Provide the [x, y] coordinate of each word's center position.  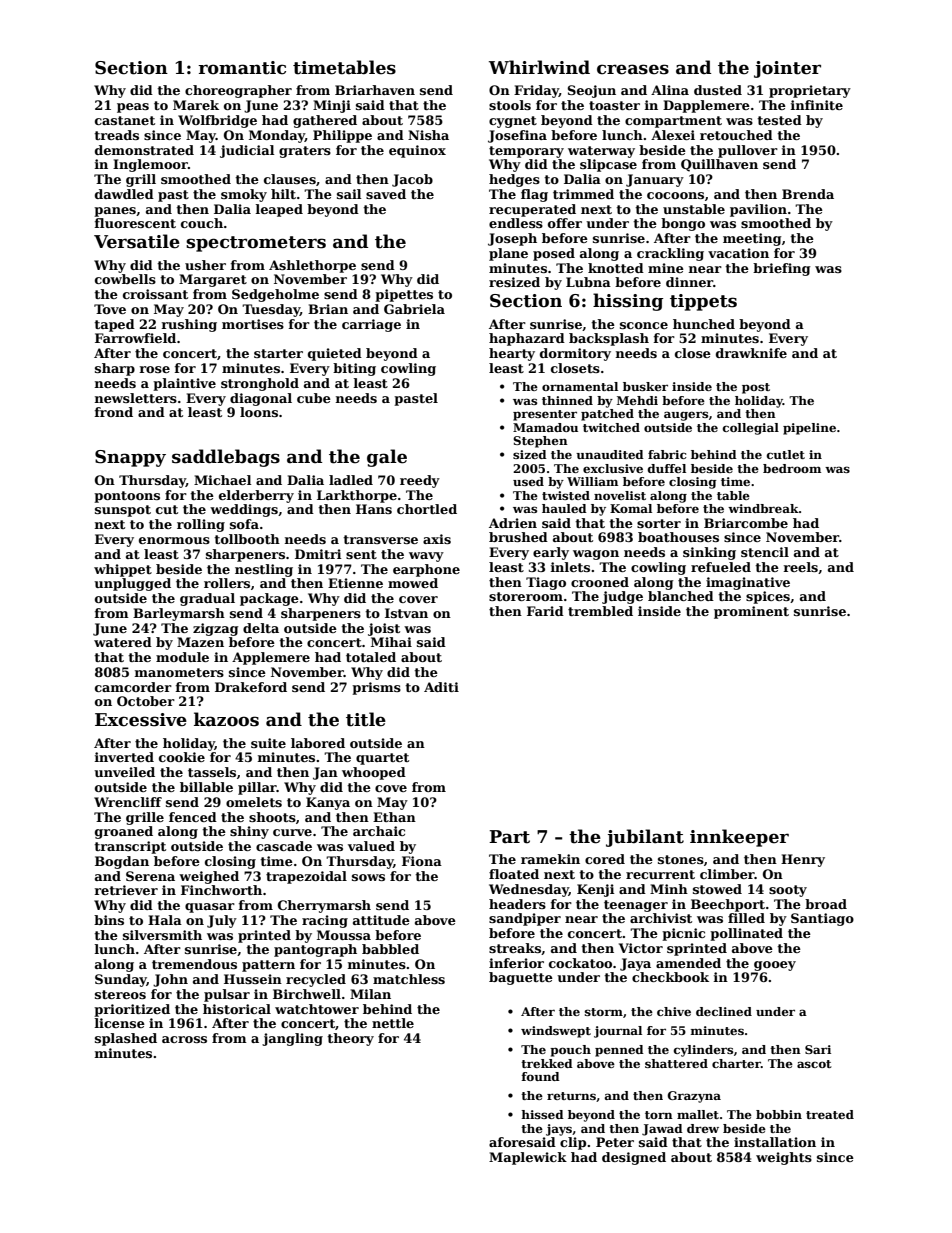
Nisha [428, 135]
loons [259, 412]
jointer [787, 69]
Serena [150, 876]
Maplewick [528, 1158]
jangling [292, 1039]
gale [387, 458]
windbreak [763, 508]
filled [746, 918]
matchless [409, 979]
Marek [196, 105]
